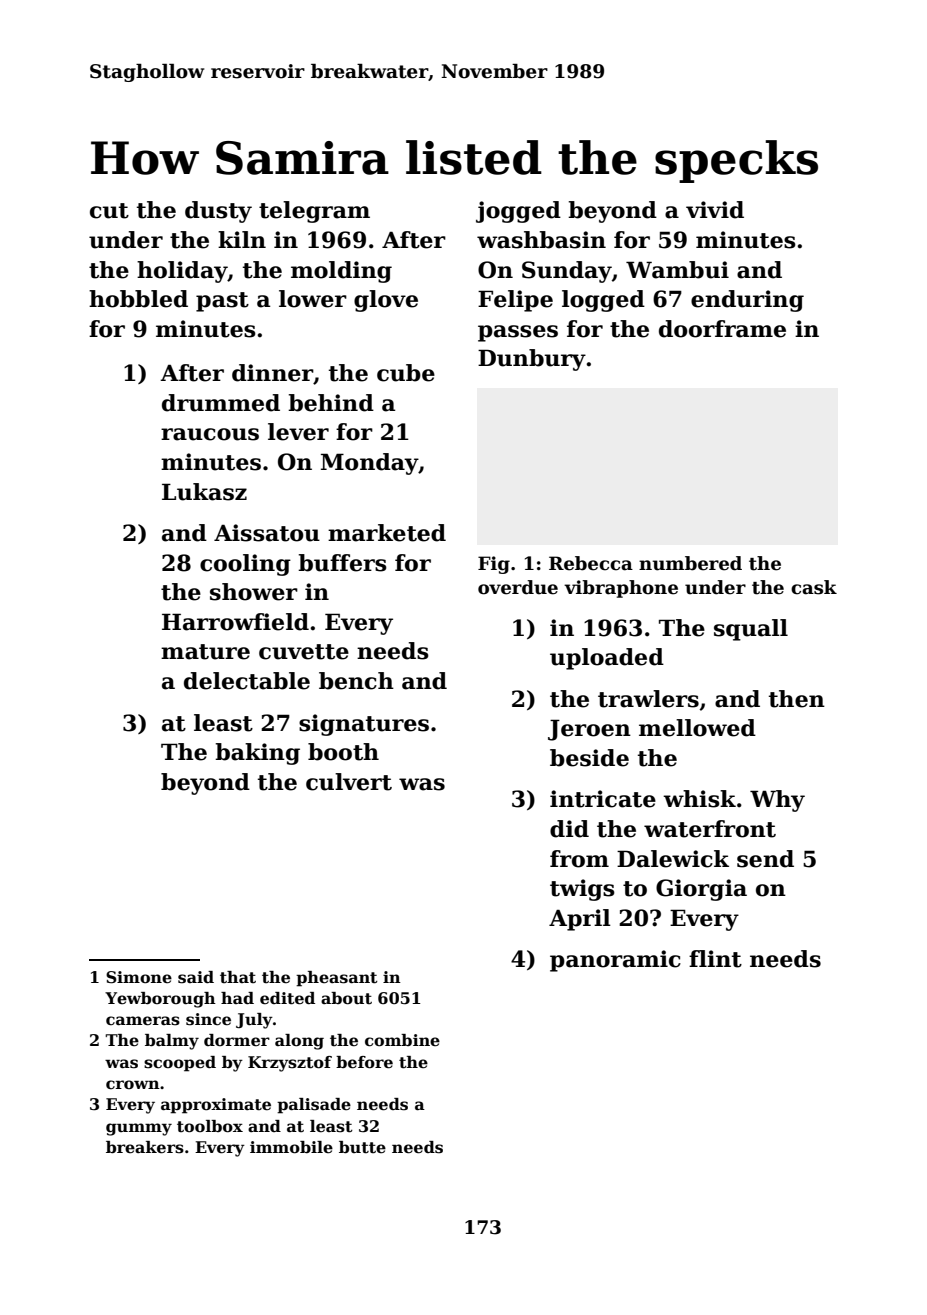  I want to click on cask, so click(814, 587).
